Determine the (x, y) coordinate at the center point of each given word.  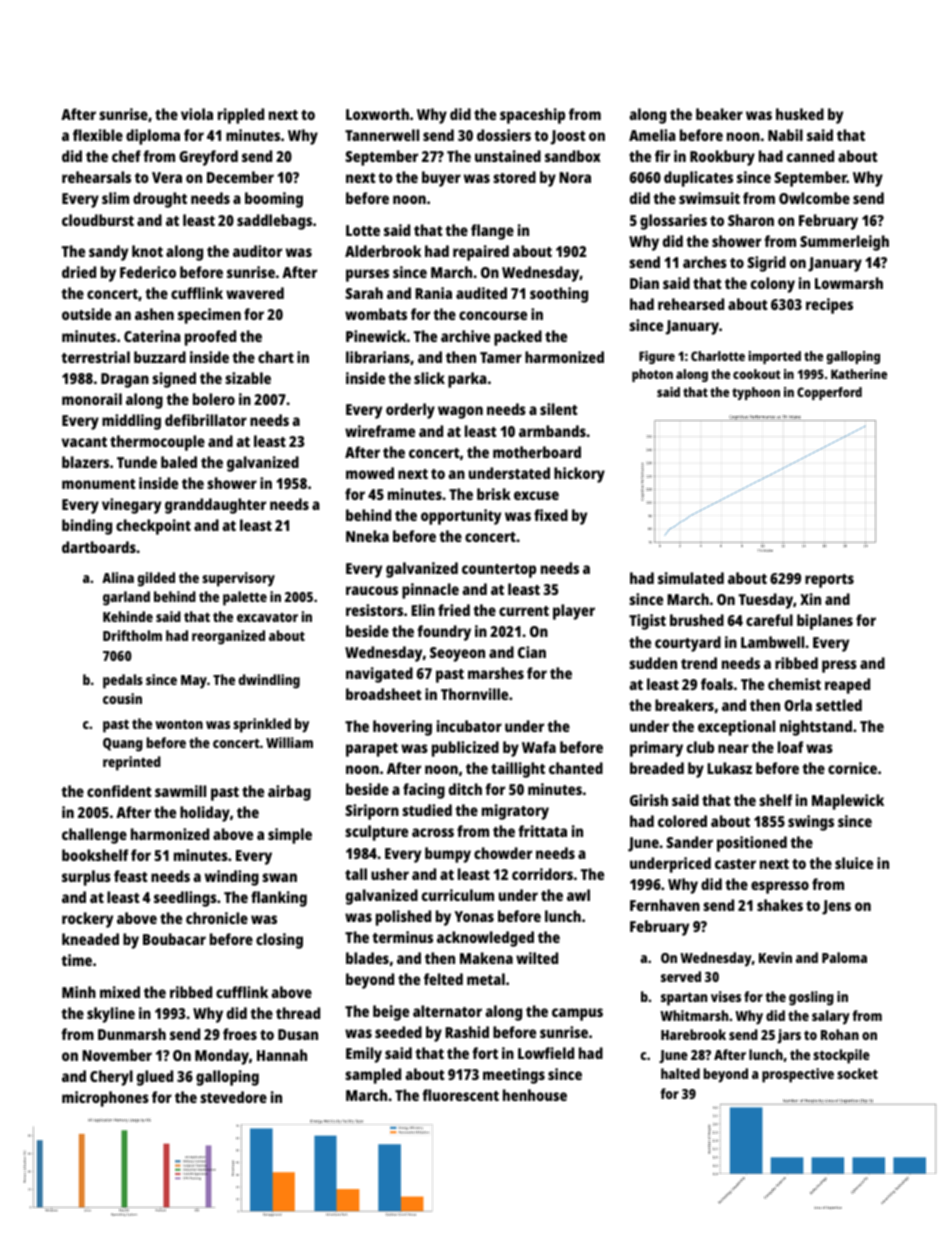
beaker (719, 114)
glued (155, 1078)
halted (680, 1073)
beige (391, 1013)
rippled (241, 116)
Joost (568, 137)
